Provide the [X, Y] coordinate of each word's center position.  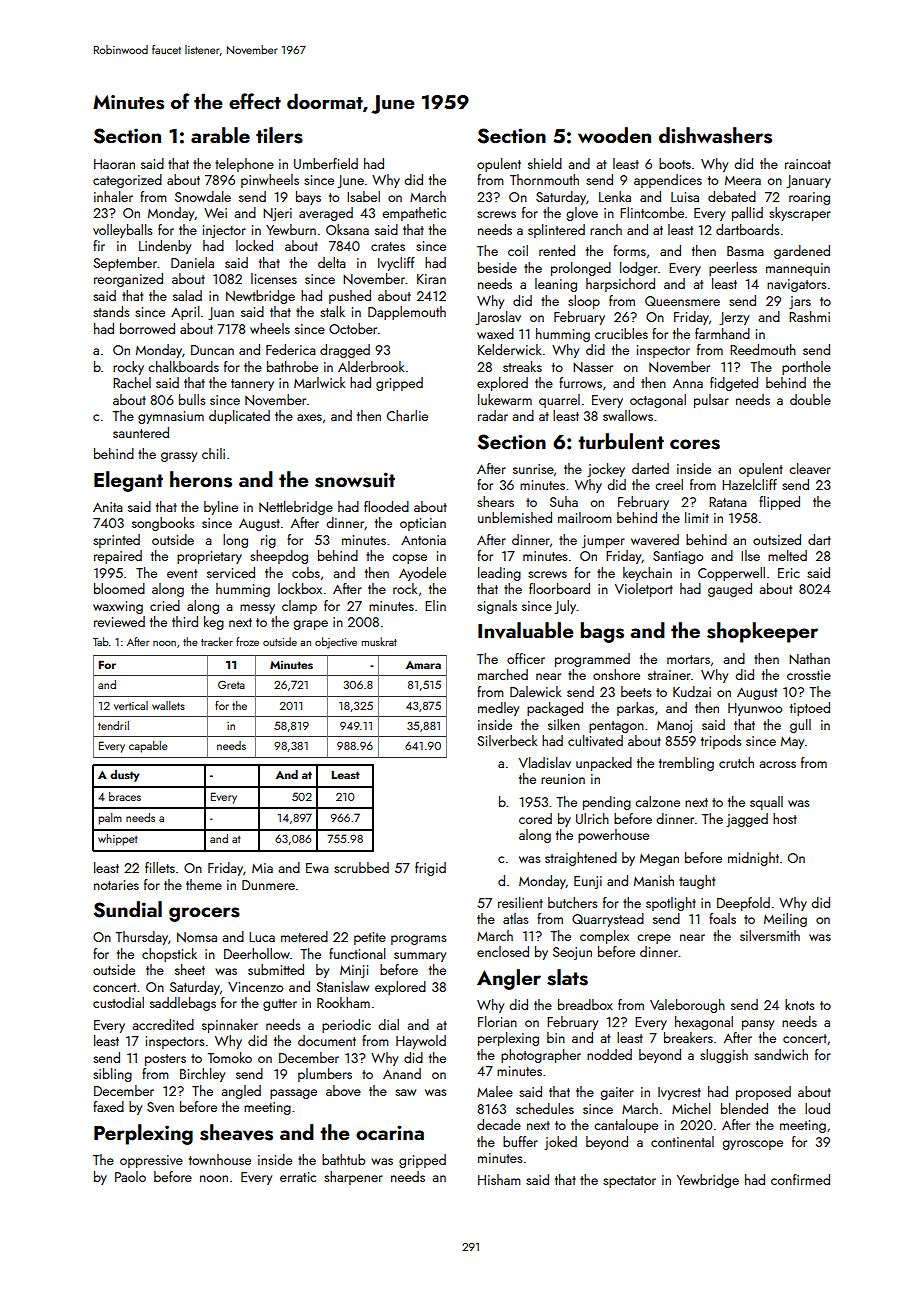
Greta [231, 684]
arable [220, 135]
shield [545, 163]
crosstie [809, 675]
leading [499, 574]
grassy [179, 457]
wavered [655, 539]
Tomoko [230, 1057]
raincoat [808, 164]
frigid [430, 869]
